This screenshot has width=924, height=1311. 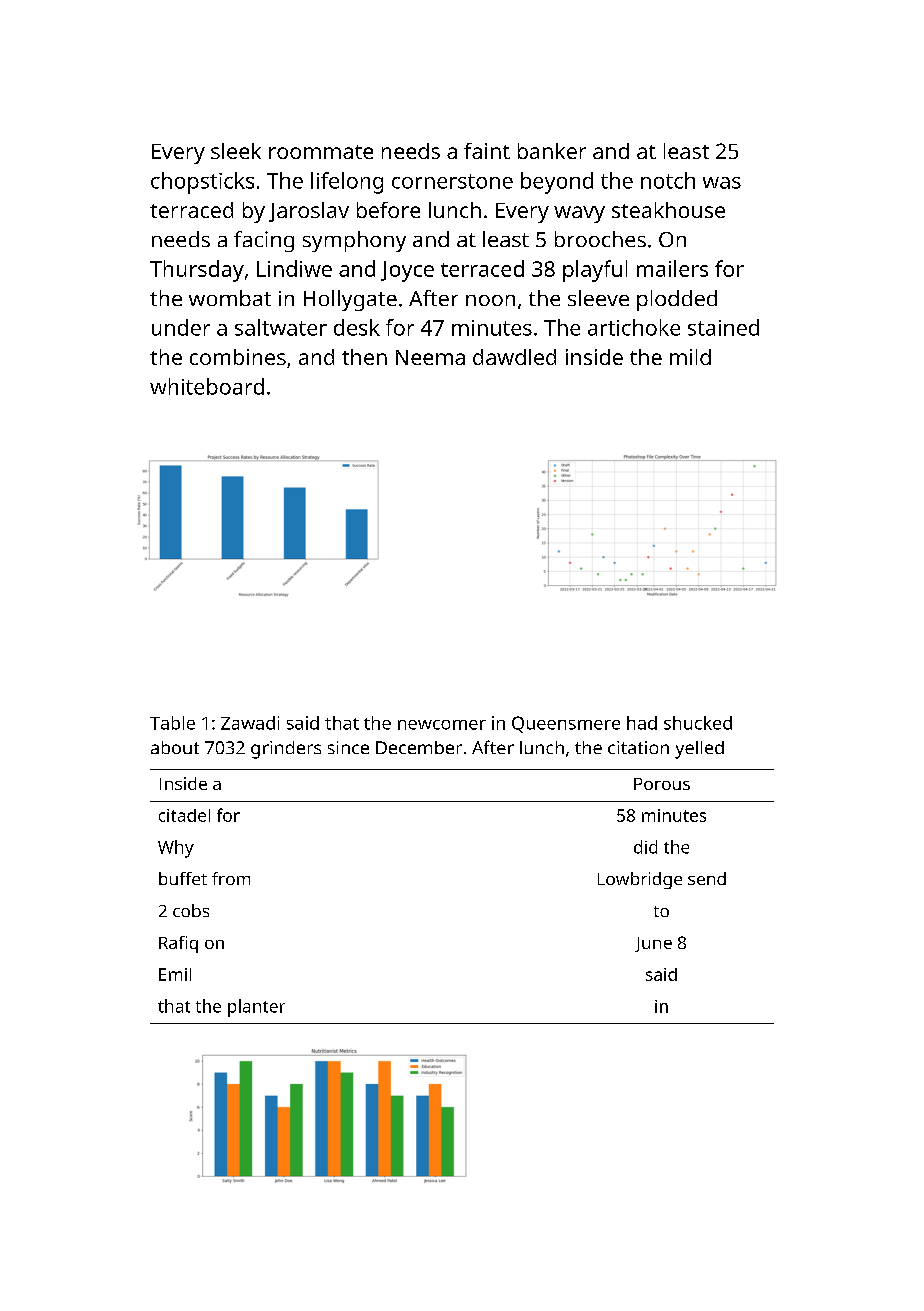 I want to click on yelled, so click(x=699, y=750).
